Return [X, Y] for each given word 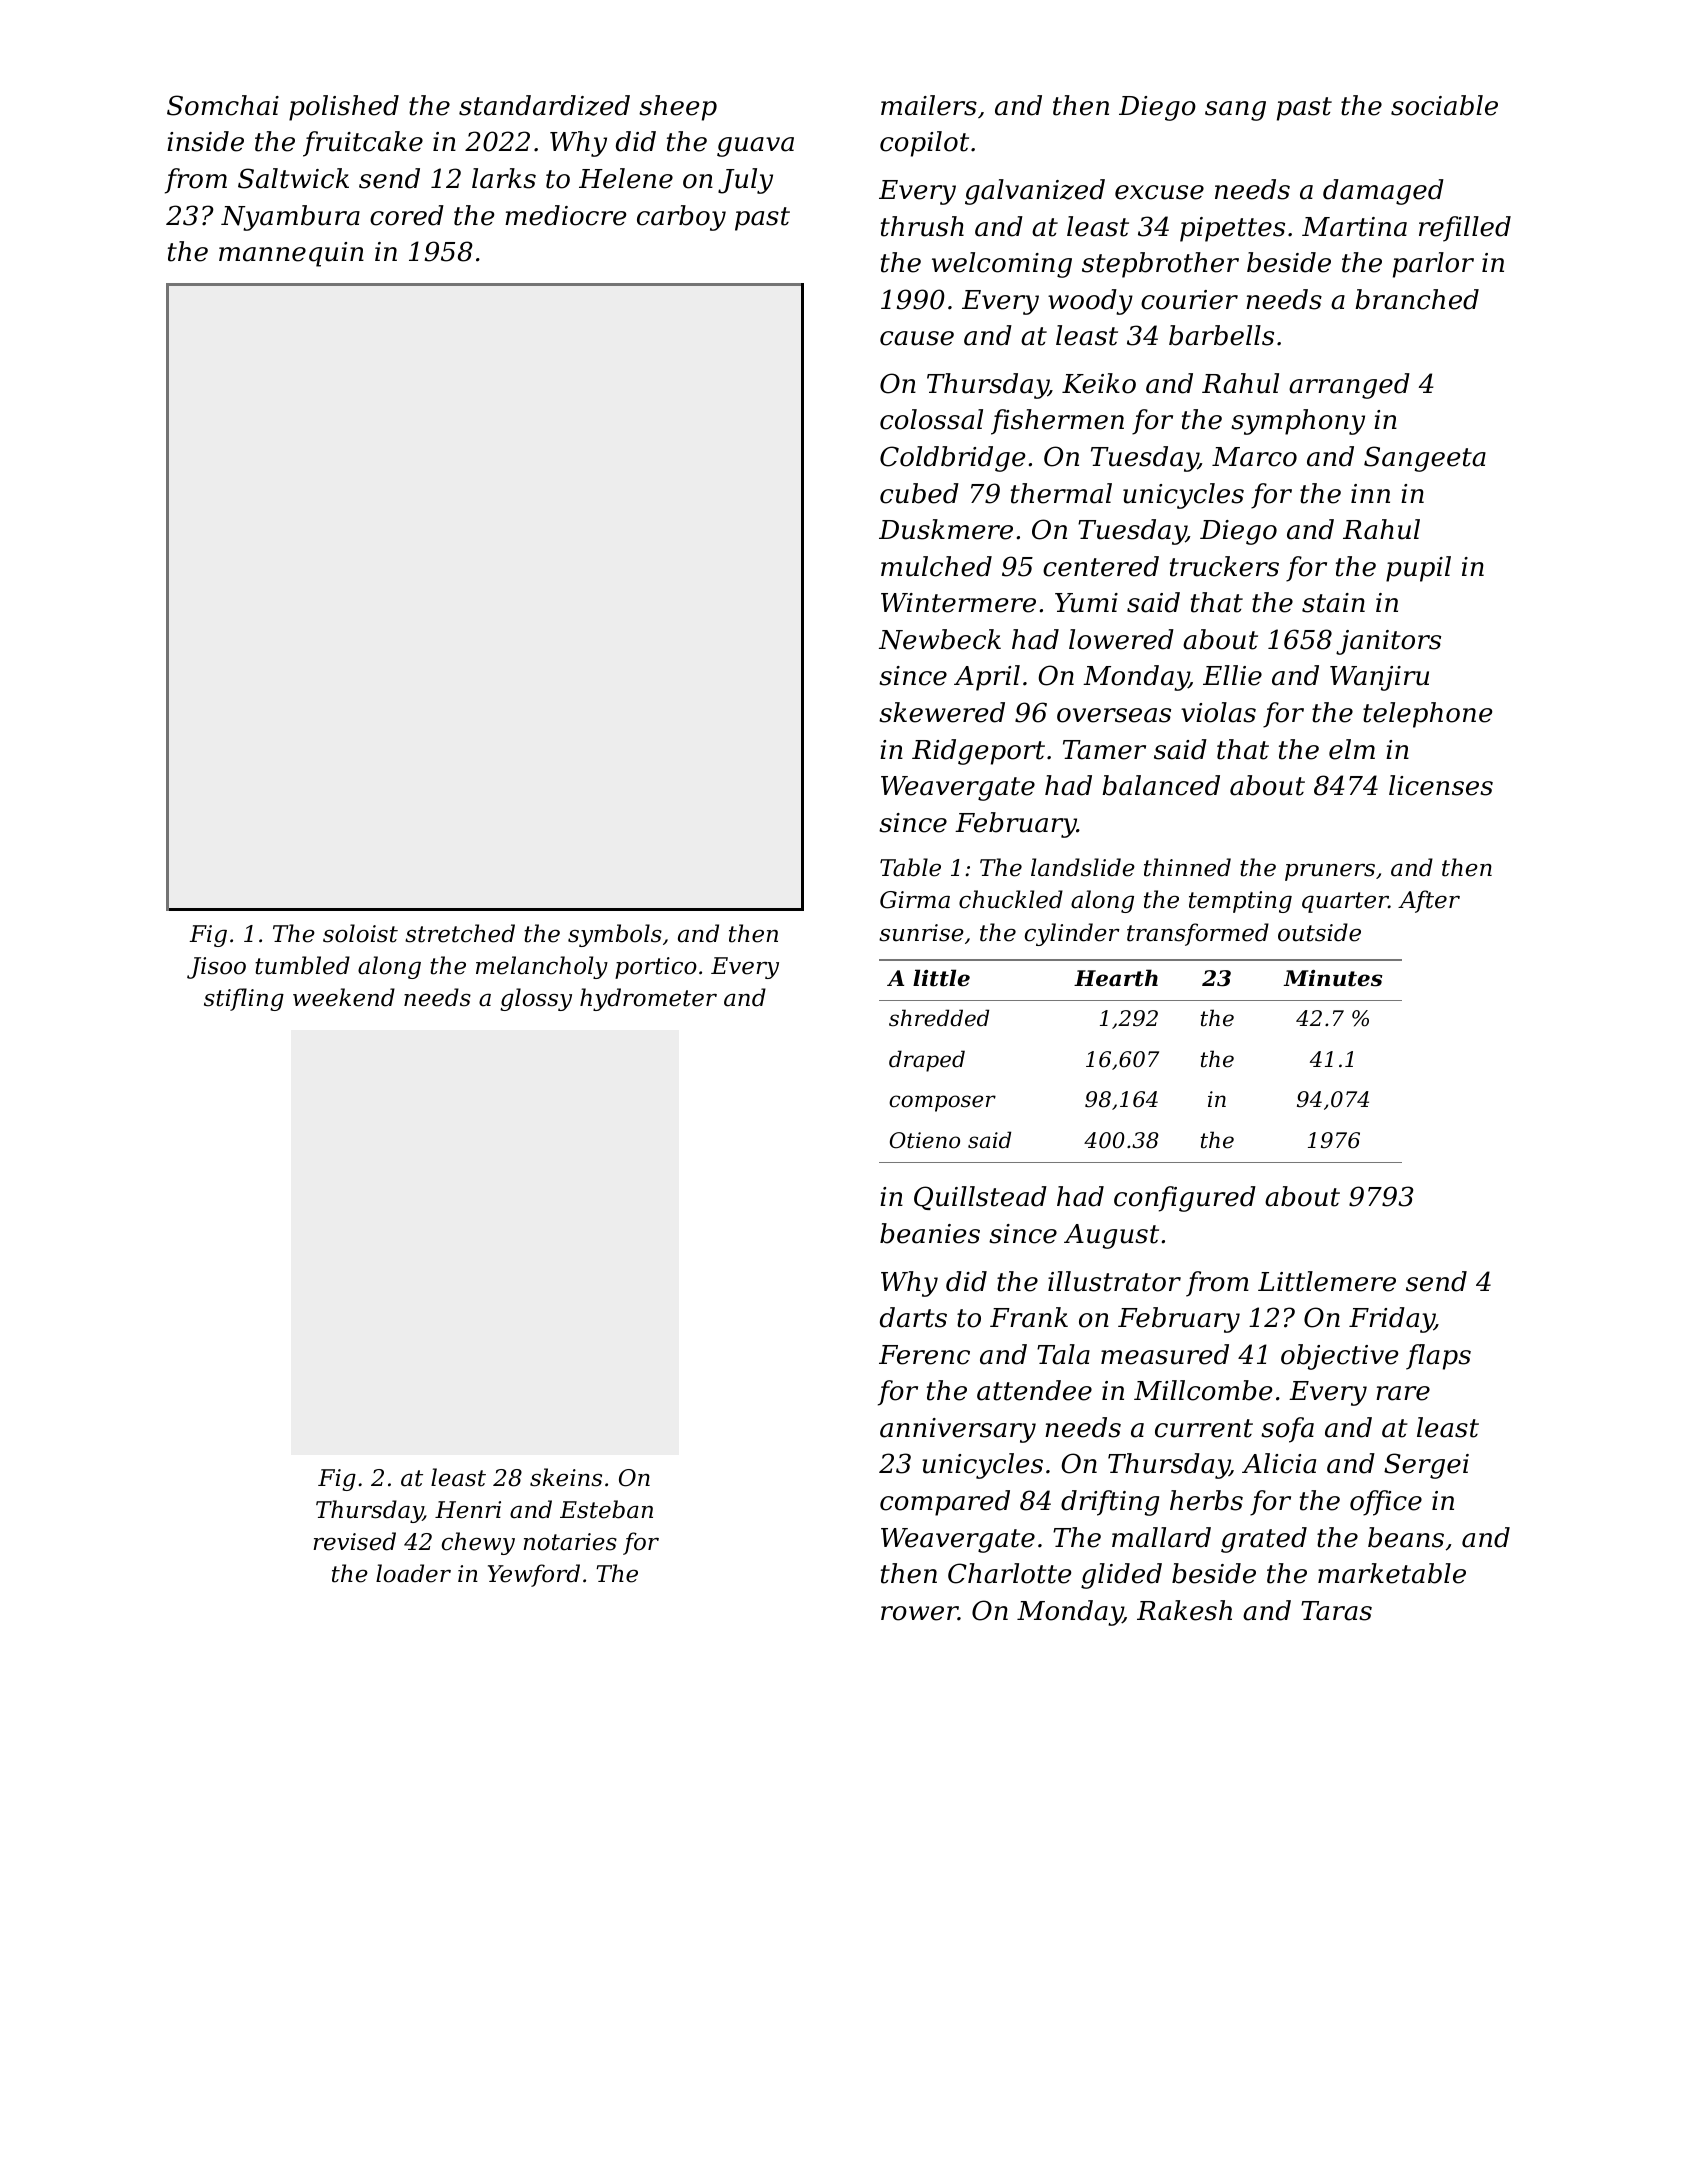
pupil [1418, 569]
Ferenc [924, 1355]
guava [755, 147]
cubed [919, 493]
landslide [1083, 867]
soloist [360, 933]
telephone [1428, 715]
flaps [1438, 1357]
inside [205, 141]
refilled [1465, 229]
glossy [536, 999]
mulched [936, 566]
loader [413, 1573]
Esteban [606, 1509]
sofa [1287, 1430]
